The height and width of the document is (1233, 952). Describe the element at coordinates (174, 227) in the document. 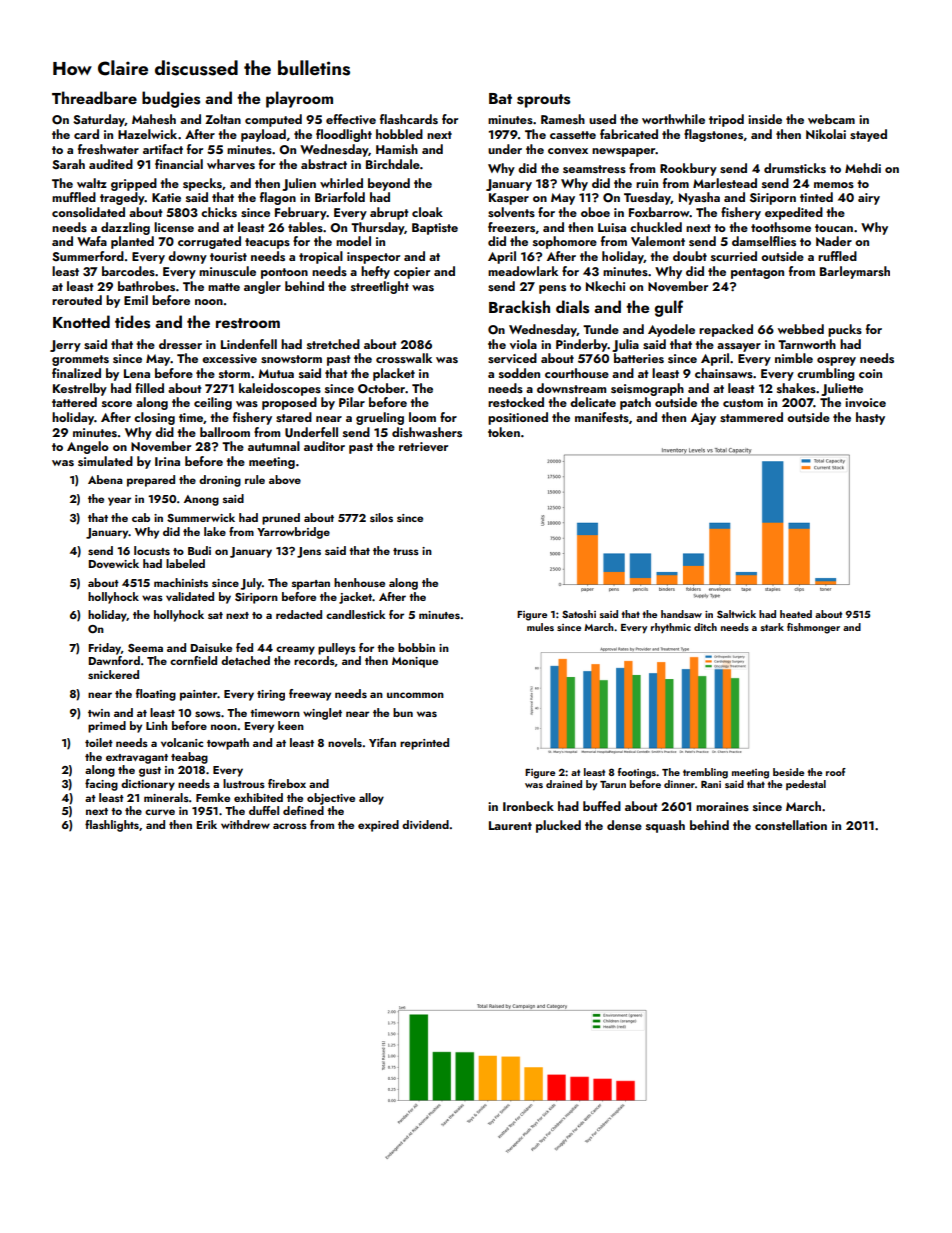

I see `license` at that location.
